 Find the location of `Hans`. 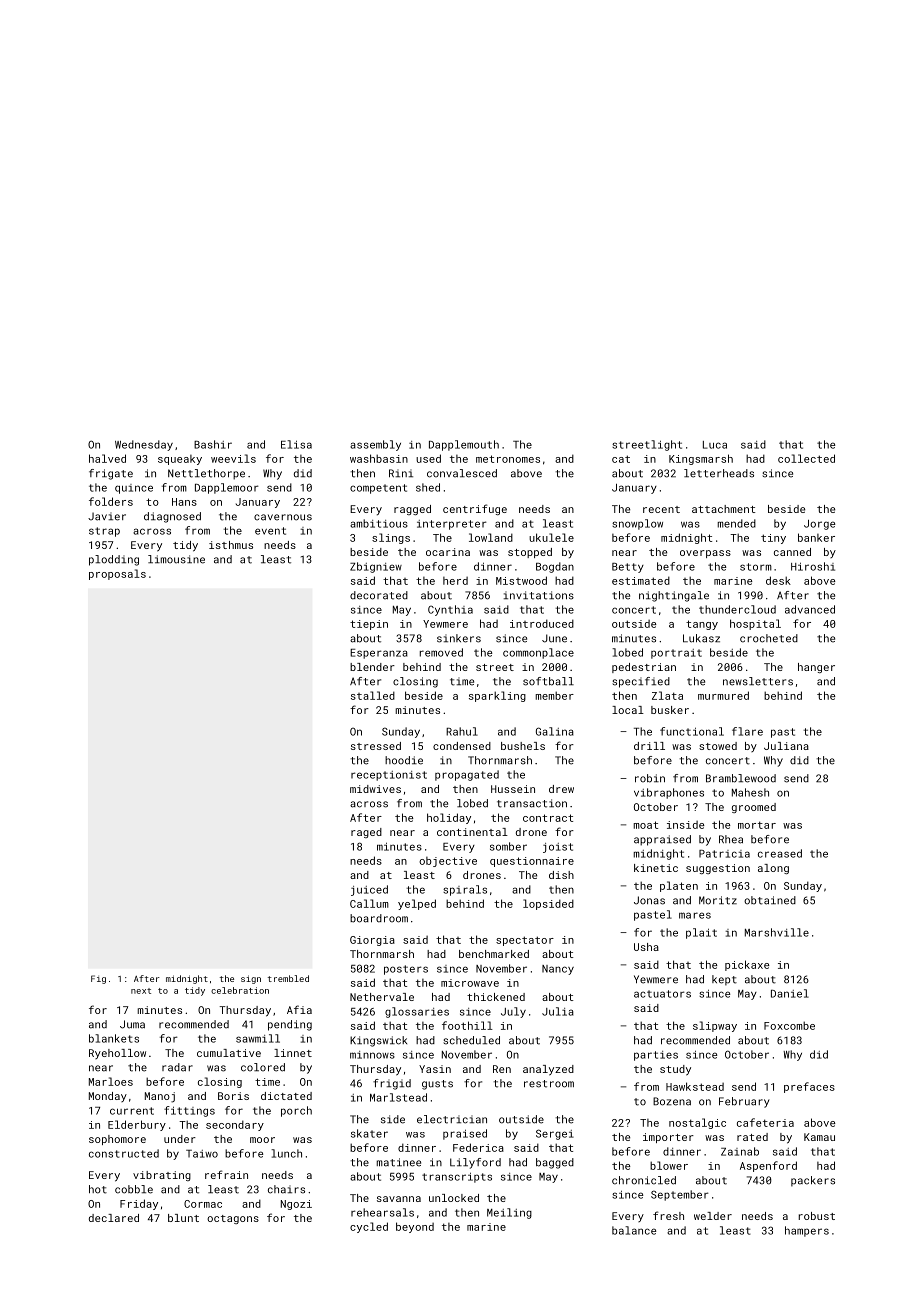

Hans is located at coordinates (184, 502).
